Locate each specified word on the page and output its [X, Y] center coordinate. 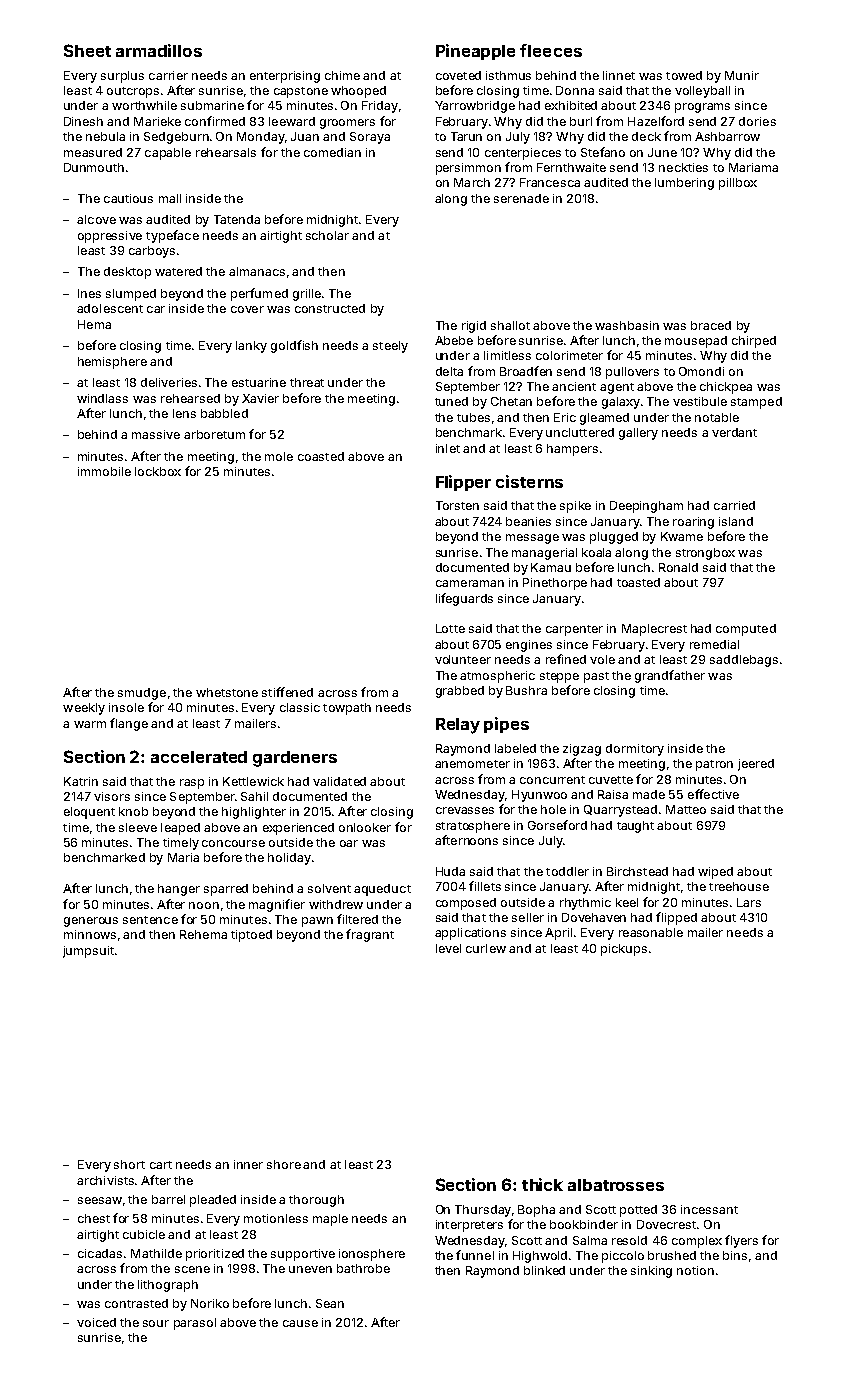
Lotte [450, 628]
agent [617, 388]
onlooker [365, 827]
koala [596, 552]
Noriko [210, 1303]
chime [342, 75]
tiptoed [251, 936]
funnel [475, 1255]
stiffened [287, 692]
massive [156, 434]
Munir [742, 75]
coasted [321, 456]
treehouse [739, 886]
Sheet [87, 50]
